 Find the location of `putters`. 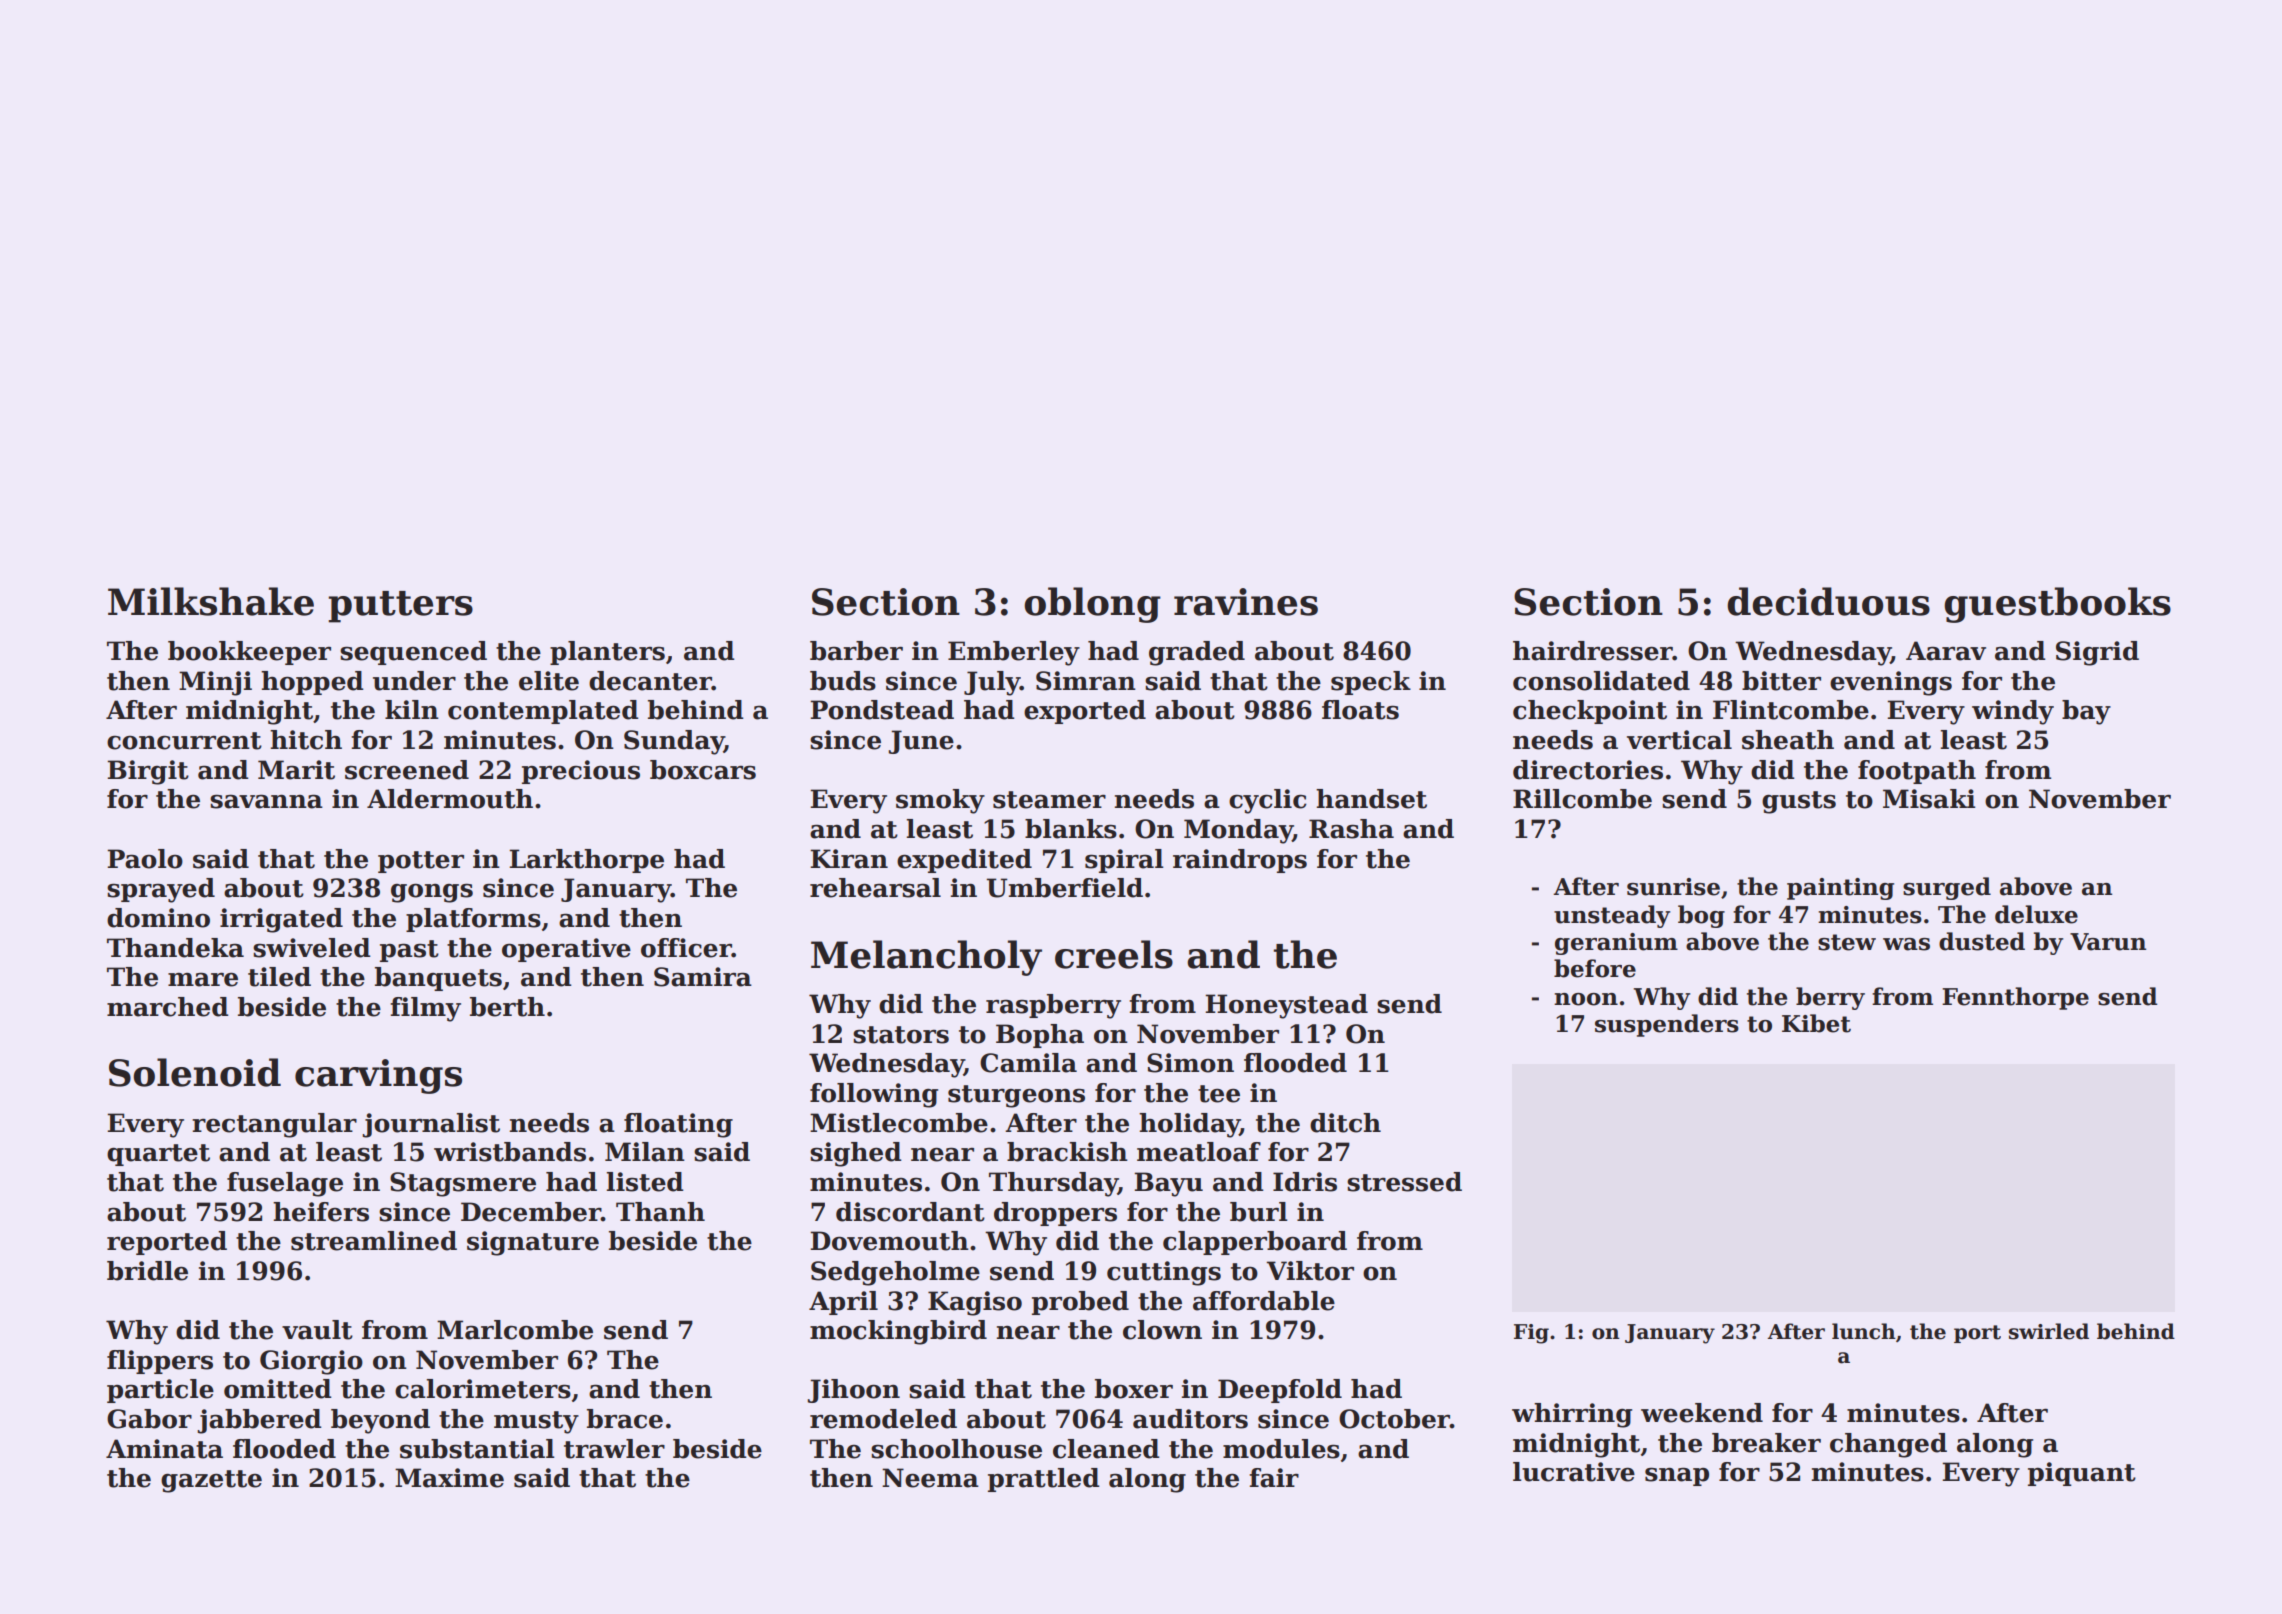

putters is located at coordinates (400, 607).
